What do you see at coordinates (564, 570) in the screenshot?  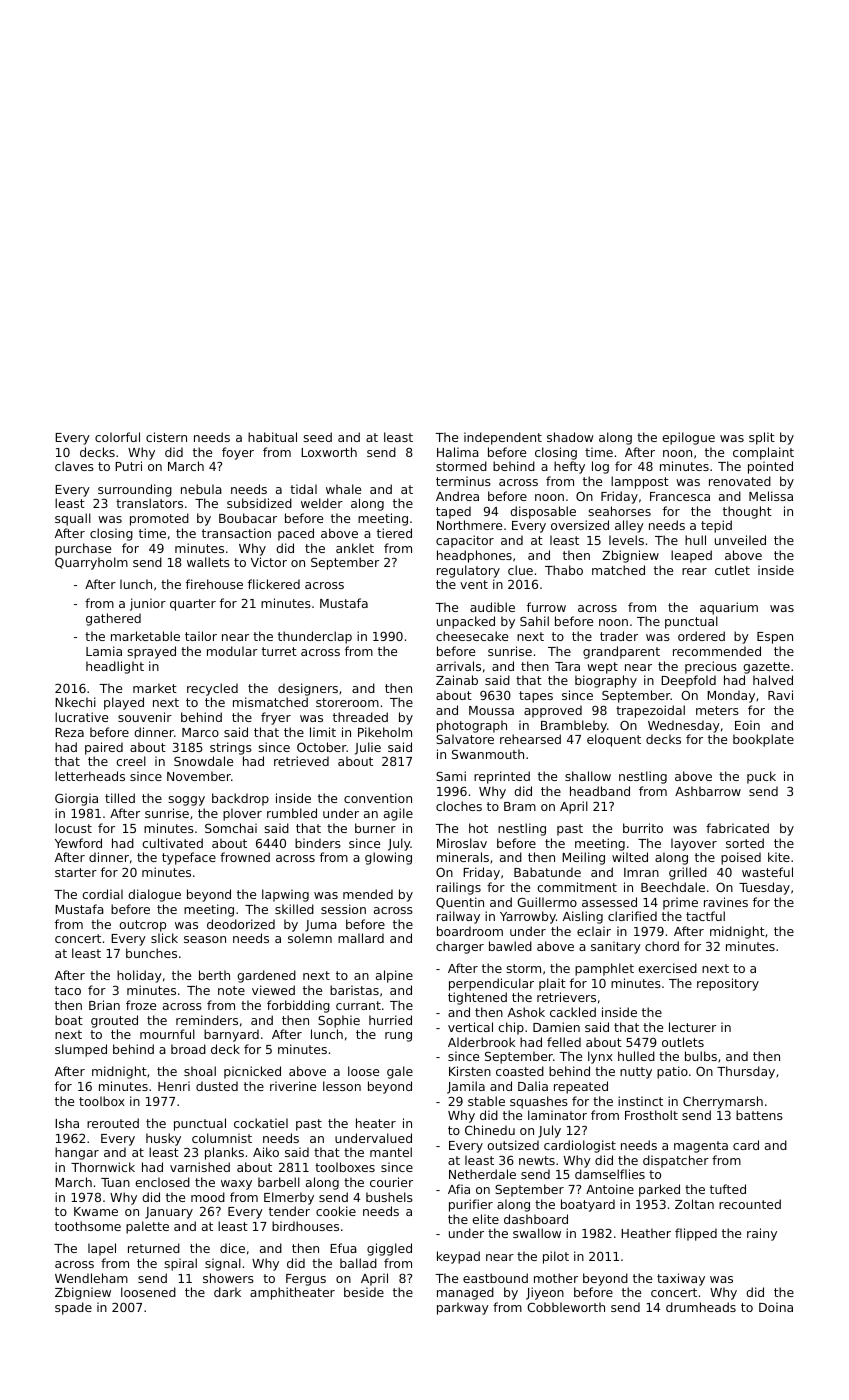 I see `Thabo` at bounding box center [564, 570].
